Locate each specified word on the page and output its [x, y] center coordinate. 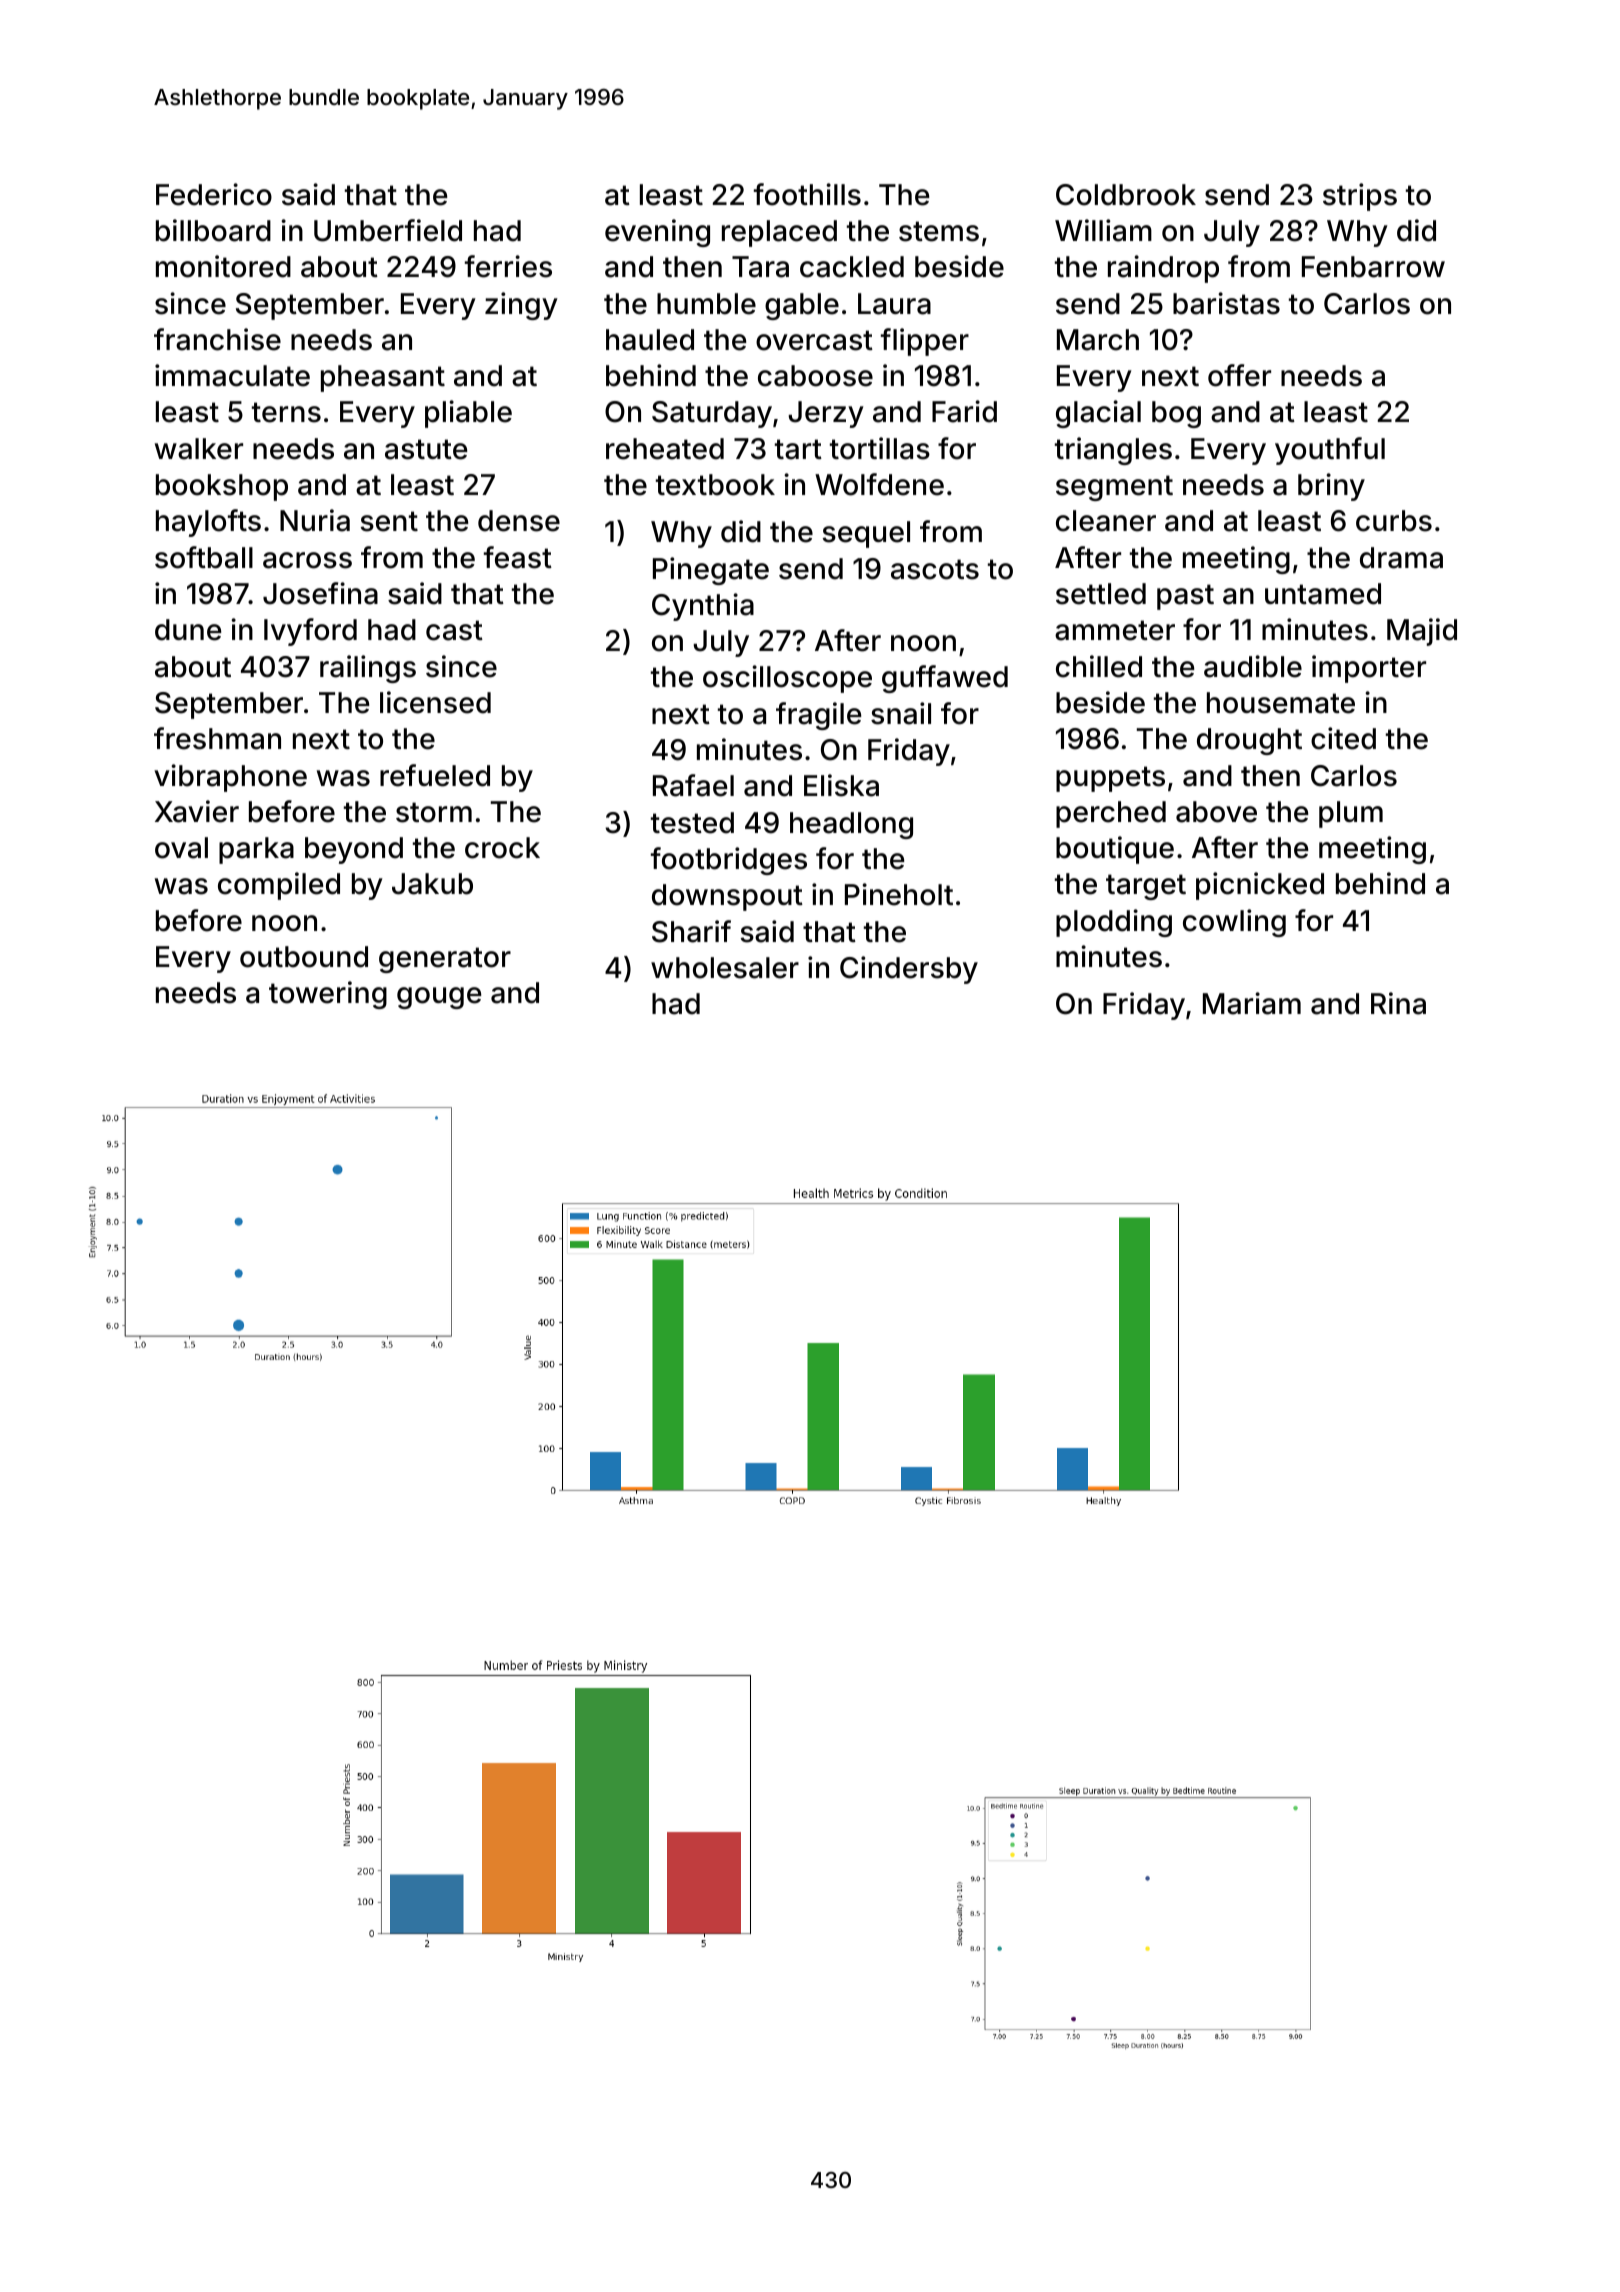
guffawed [945, 679]
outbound [304, 957]
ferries [508, 266]
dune [188, 630]
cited [1343, 738]
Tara [760, 267]
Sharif [691, 931]
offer [1239, 375]
